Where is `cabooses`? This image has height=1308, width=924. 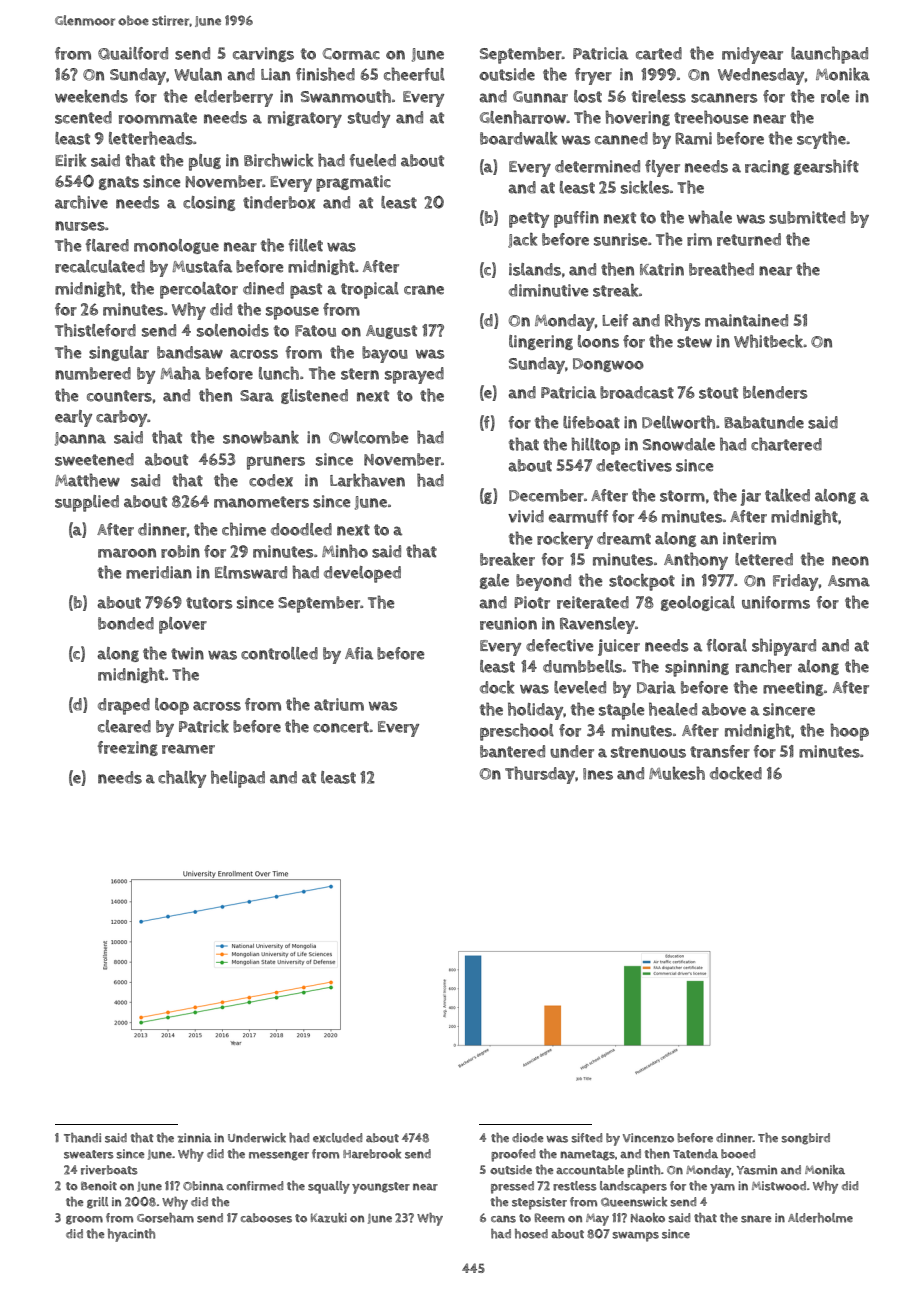
cabooses is located at coordinates (266, 1218).
